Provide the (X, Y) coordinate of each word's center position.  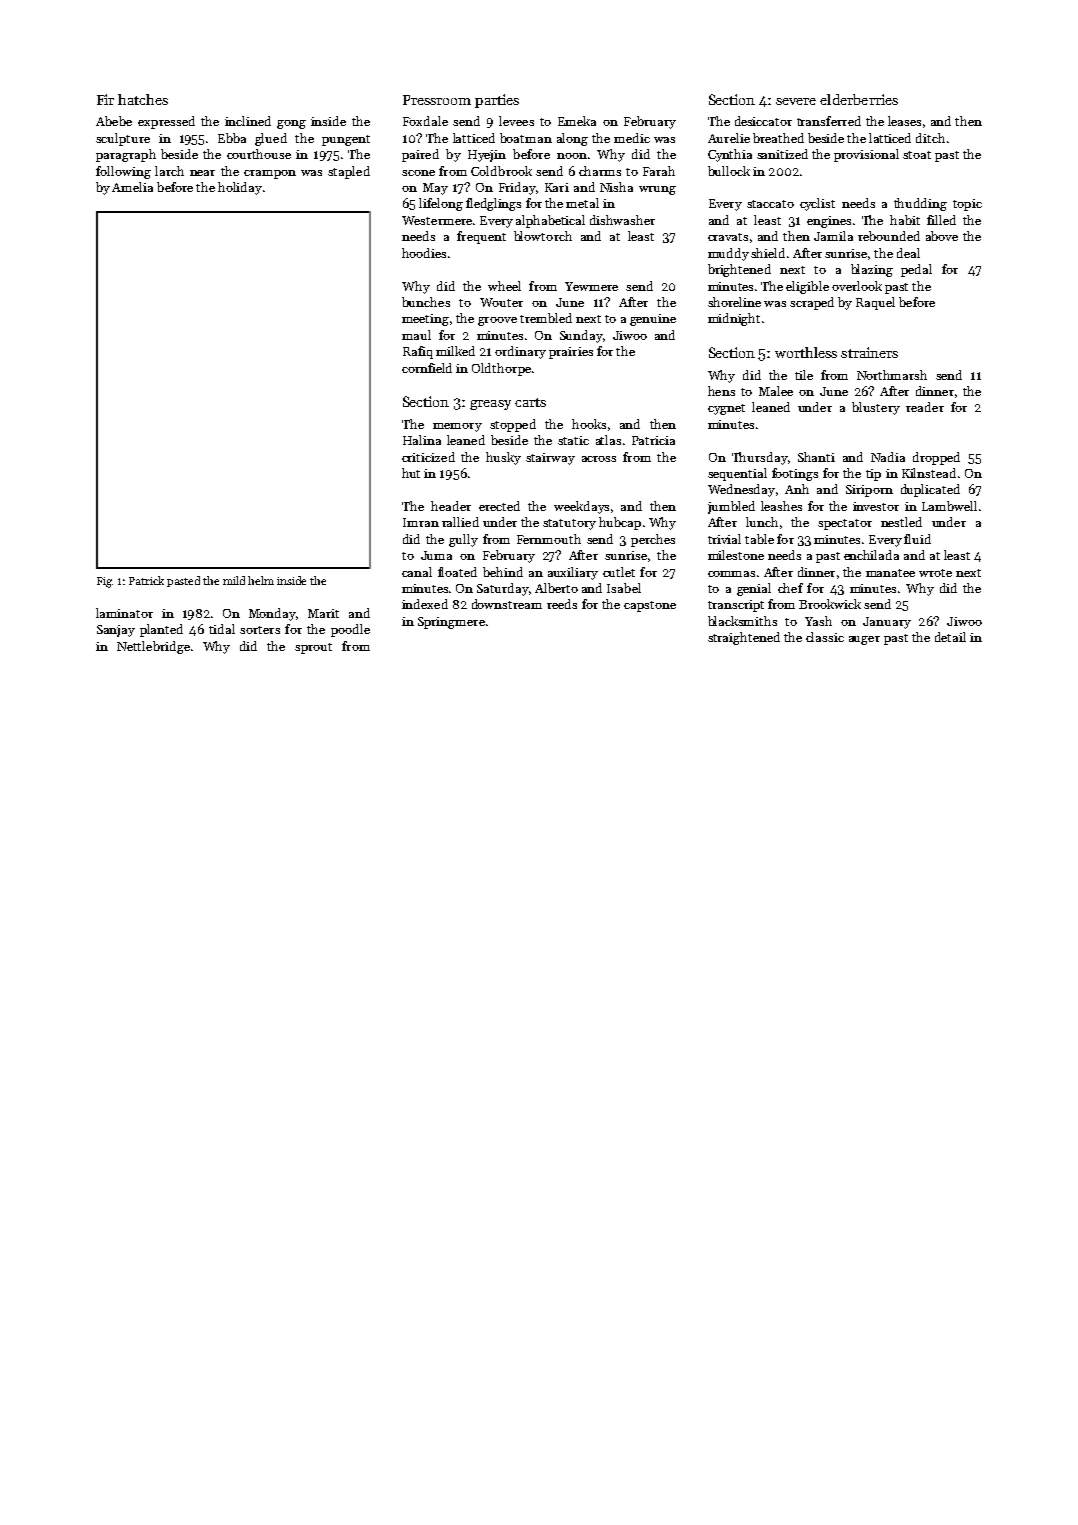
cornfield (427, 368)
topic (967, 205)
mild (234, 580)
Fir (105, 99)
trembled (546, 318)
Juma (436, 555)
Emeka (577, 121)
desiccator (763, 121)
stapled (349, 172)
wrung (657, 190)
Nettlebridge (153, 647)
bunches (426, 302)
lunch (762, 522)
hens (721, 391)
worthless (806, 352)
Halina (422, 440)
